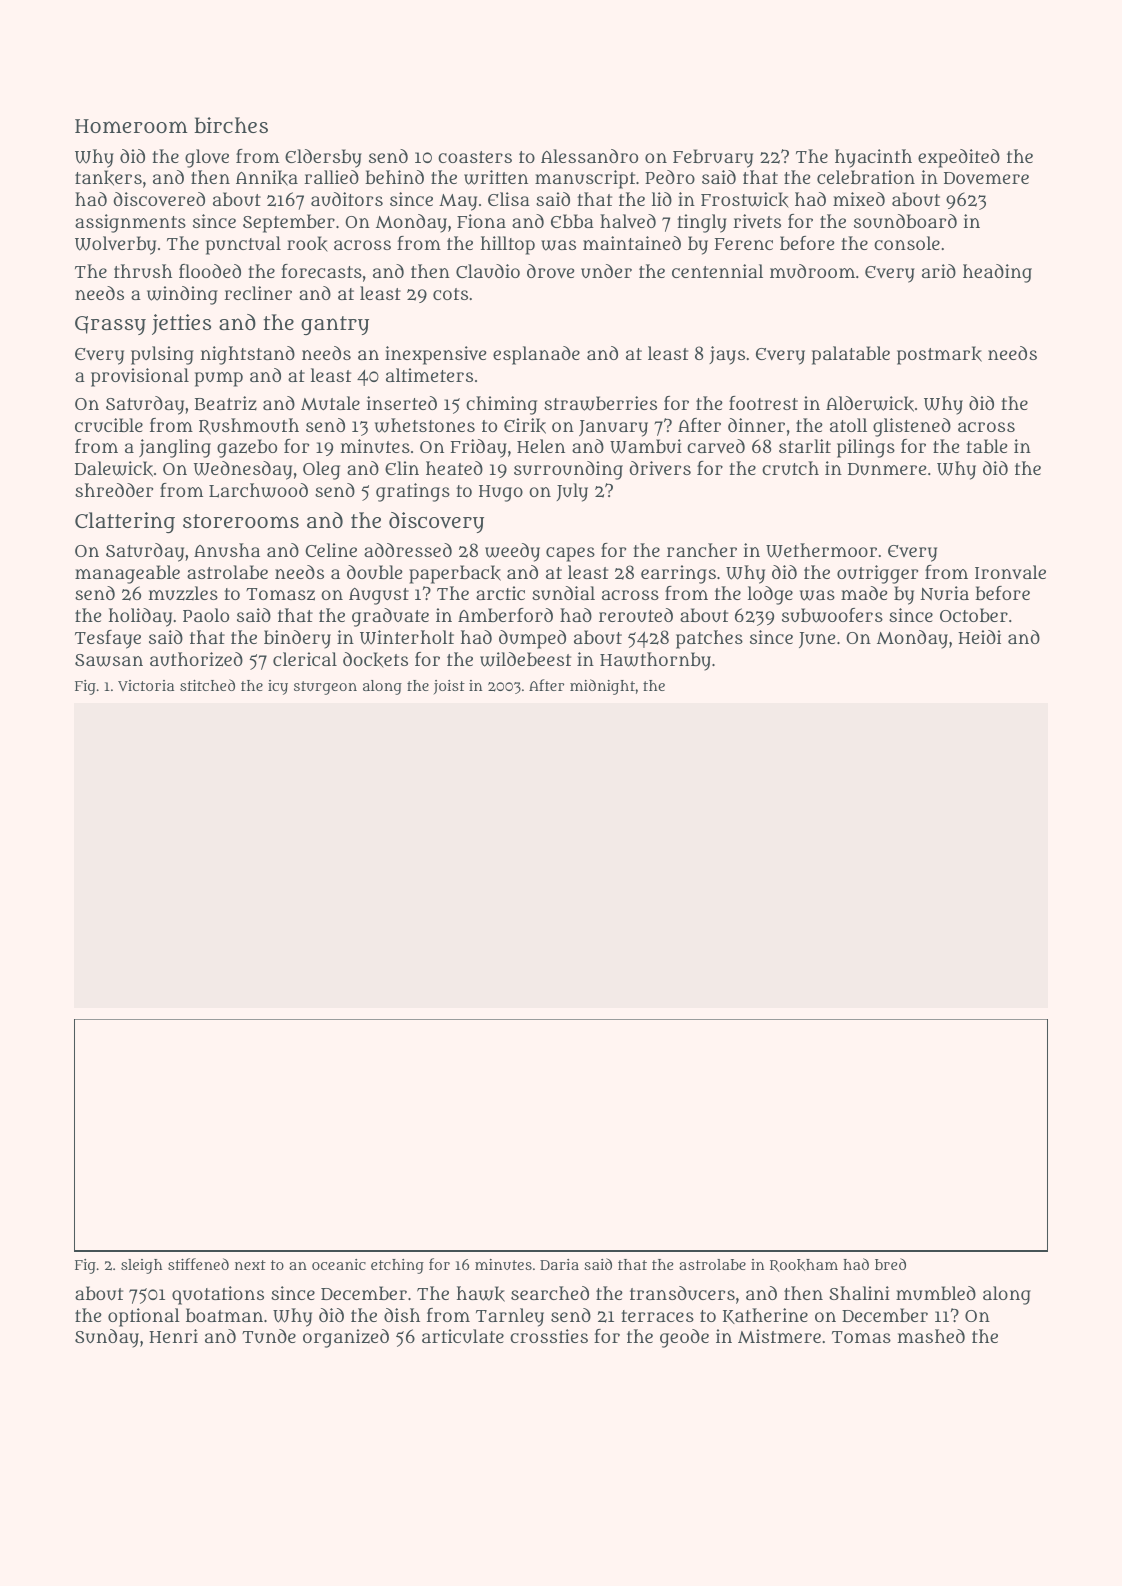  I want to click on Victoria, so click(146, 685).
